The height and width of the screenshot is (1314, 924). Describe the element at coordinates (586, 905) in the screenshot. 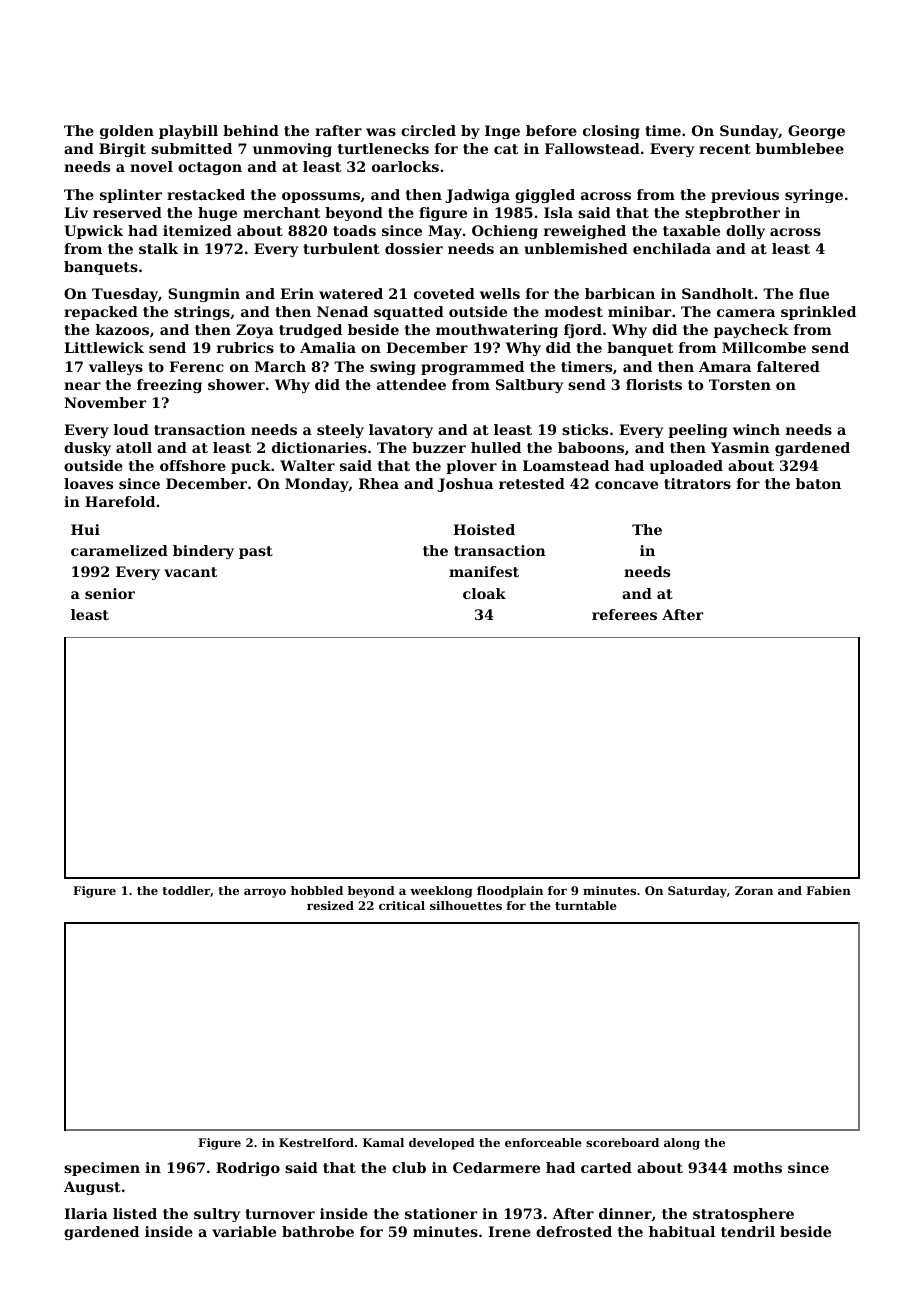

I see `turntable` at that location.
